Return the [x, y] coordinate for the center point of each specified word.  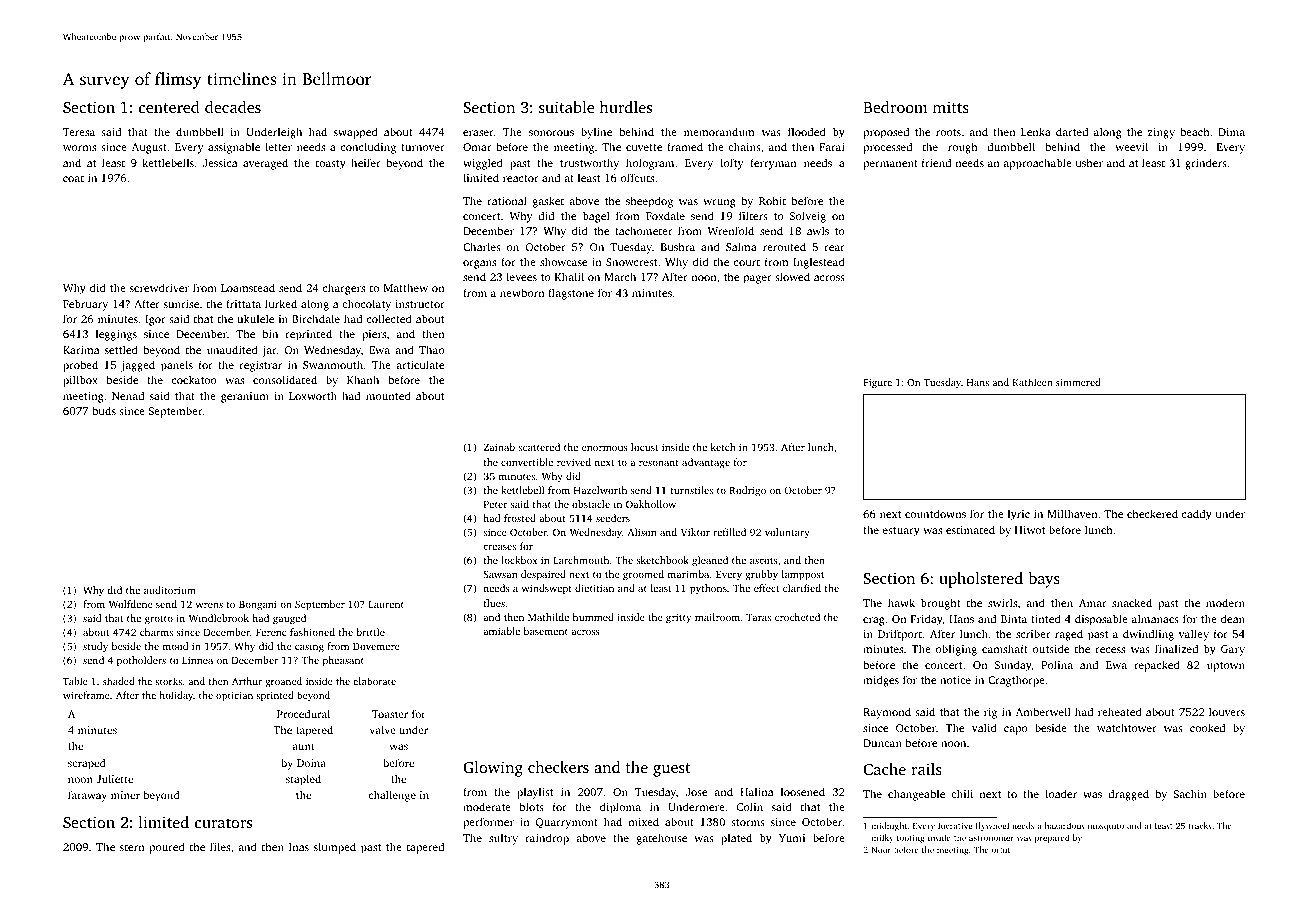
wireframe [86, 695]
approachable [1037, 164]
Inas [299, 847]
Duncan [882, 743]
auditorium [170, 590]
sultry [503, 839]
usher [1089, 162]
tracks [1200, 825]
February [85, 305]
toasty [331, 165]
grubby [761, 575]
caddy [1197, 515]
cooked [1207, 727]
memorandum [719, 131]
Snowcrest [632, 262]
